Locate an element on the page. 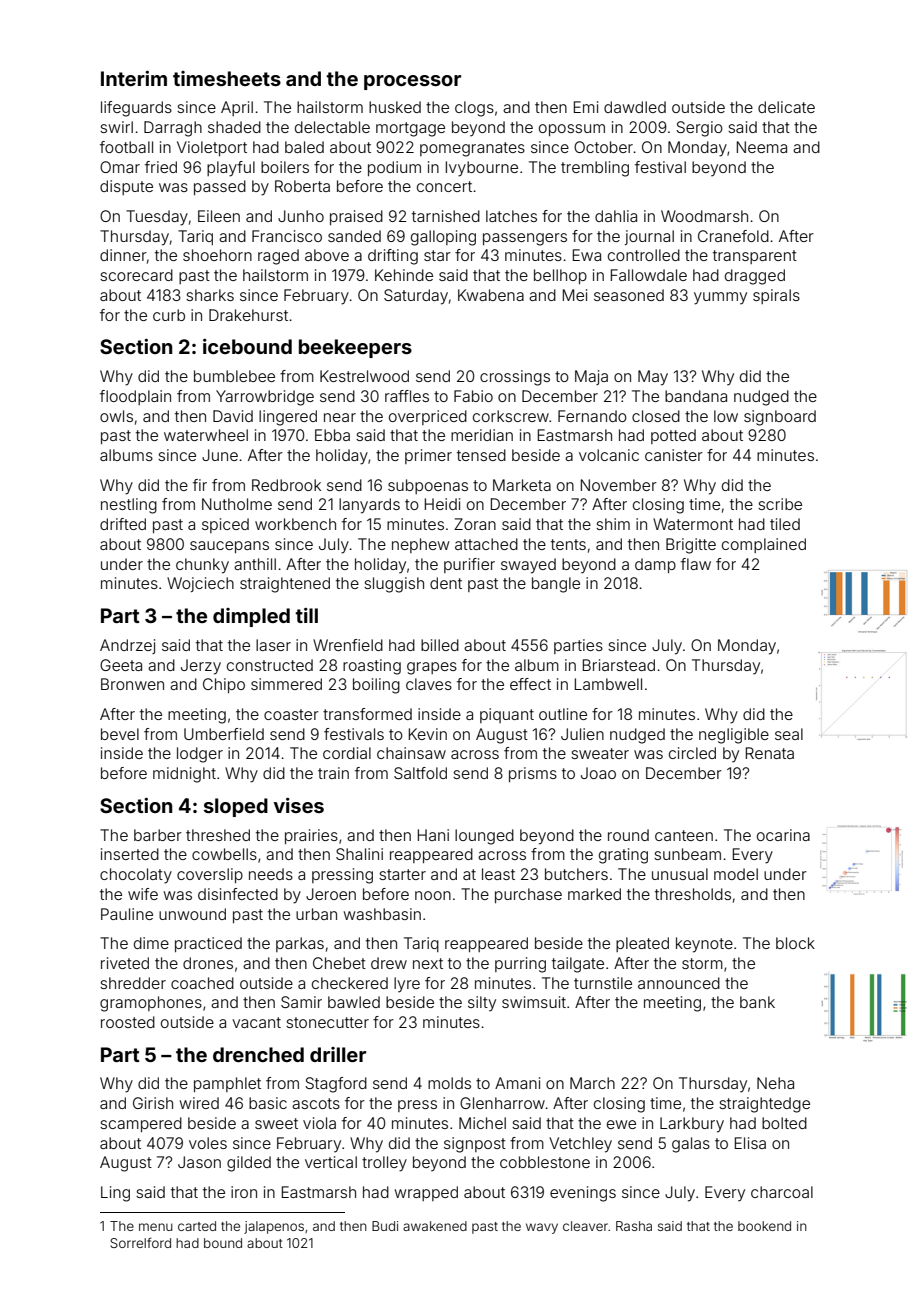 The width and height of the document is (924, 1308). Interim is located at coordinates (134, 78).
